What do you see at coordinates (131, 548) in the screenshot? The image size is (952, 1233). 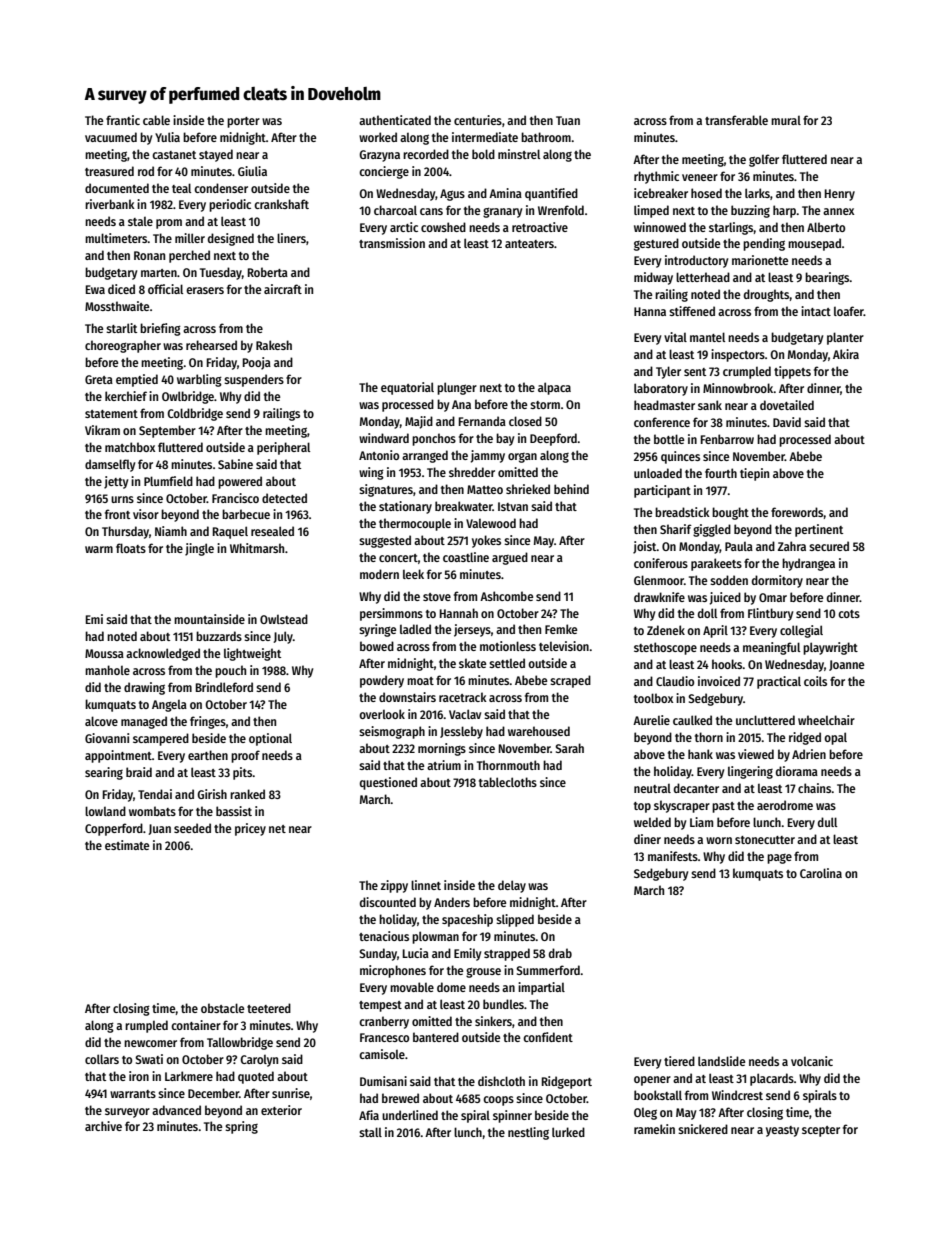 I see `floats` at bounding box center [131, 548].
